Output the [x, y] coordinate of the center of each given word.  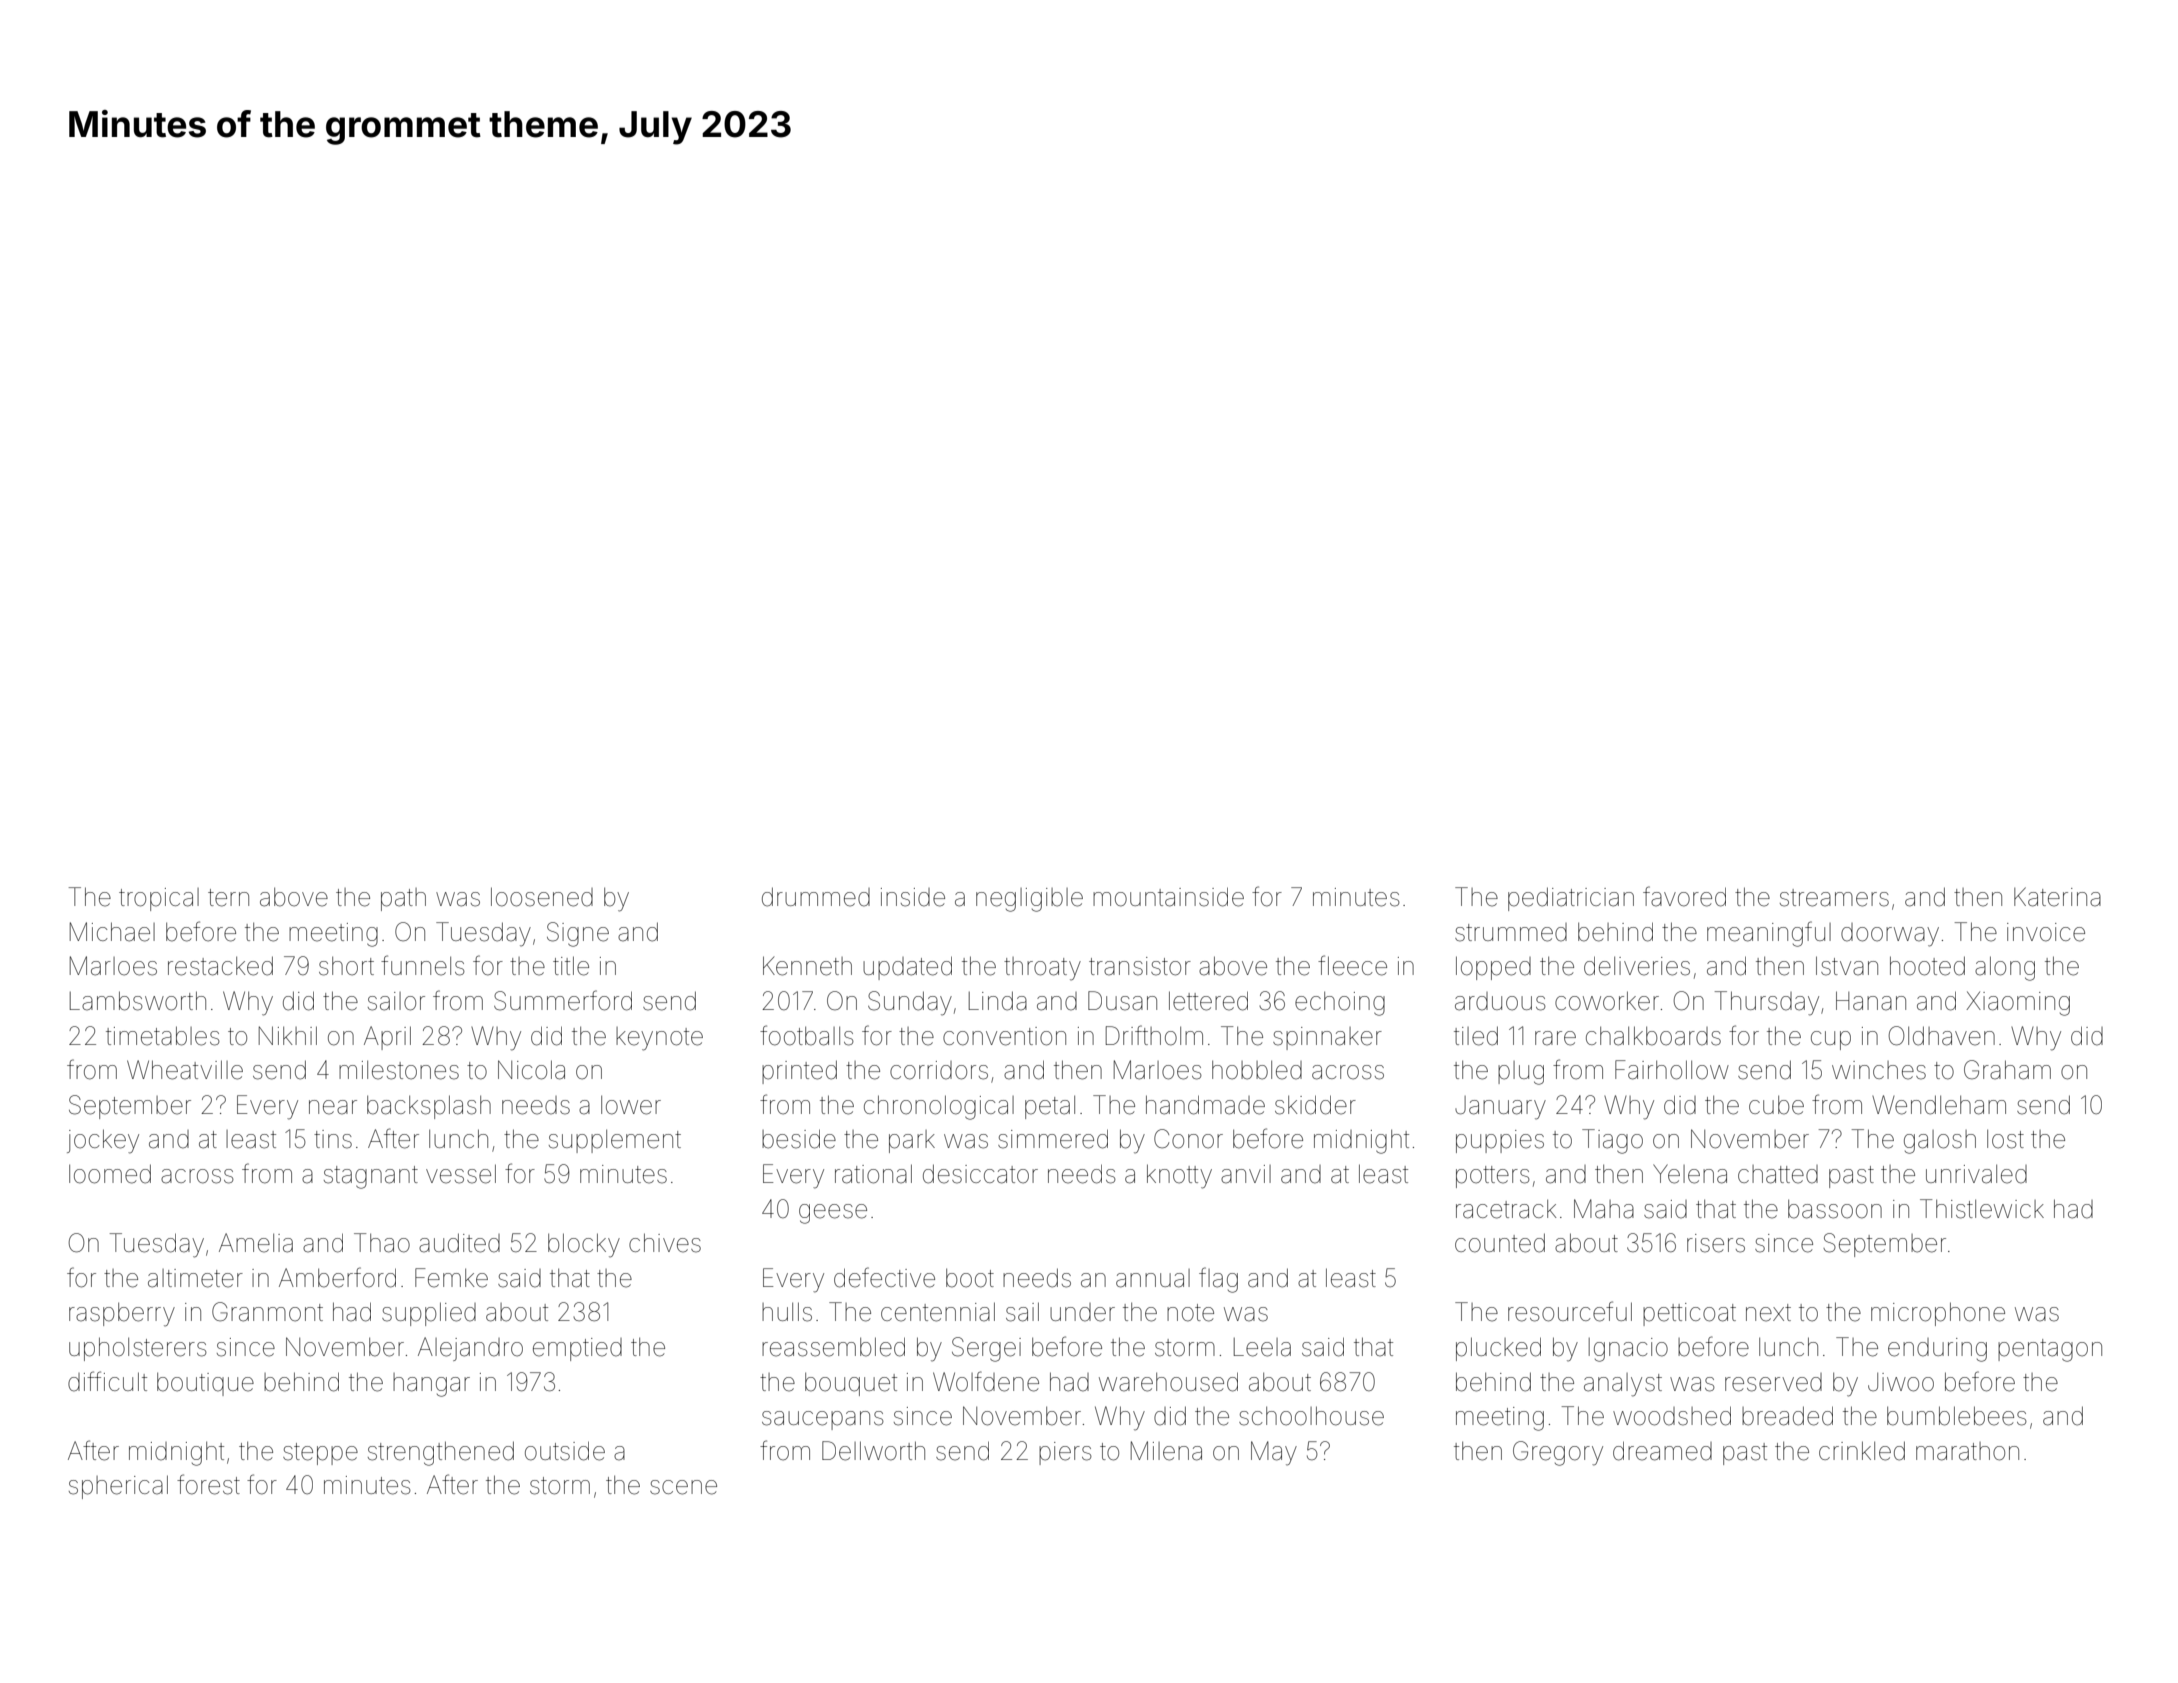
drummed [816, 897]
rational [873, 1174]
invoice [2046, 932]
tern [228, 898]
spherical [118, 1487]
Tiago [1612, 1141]
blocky [584, 1245]
